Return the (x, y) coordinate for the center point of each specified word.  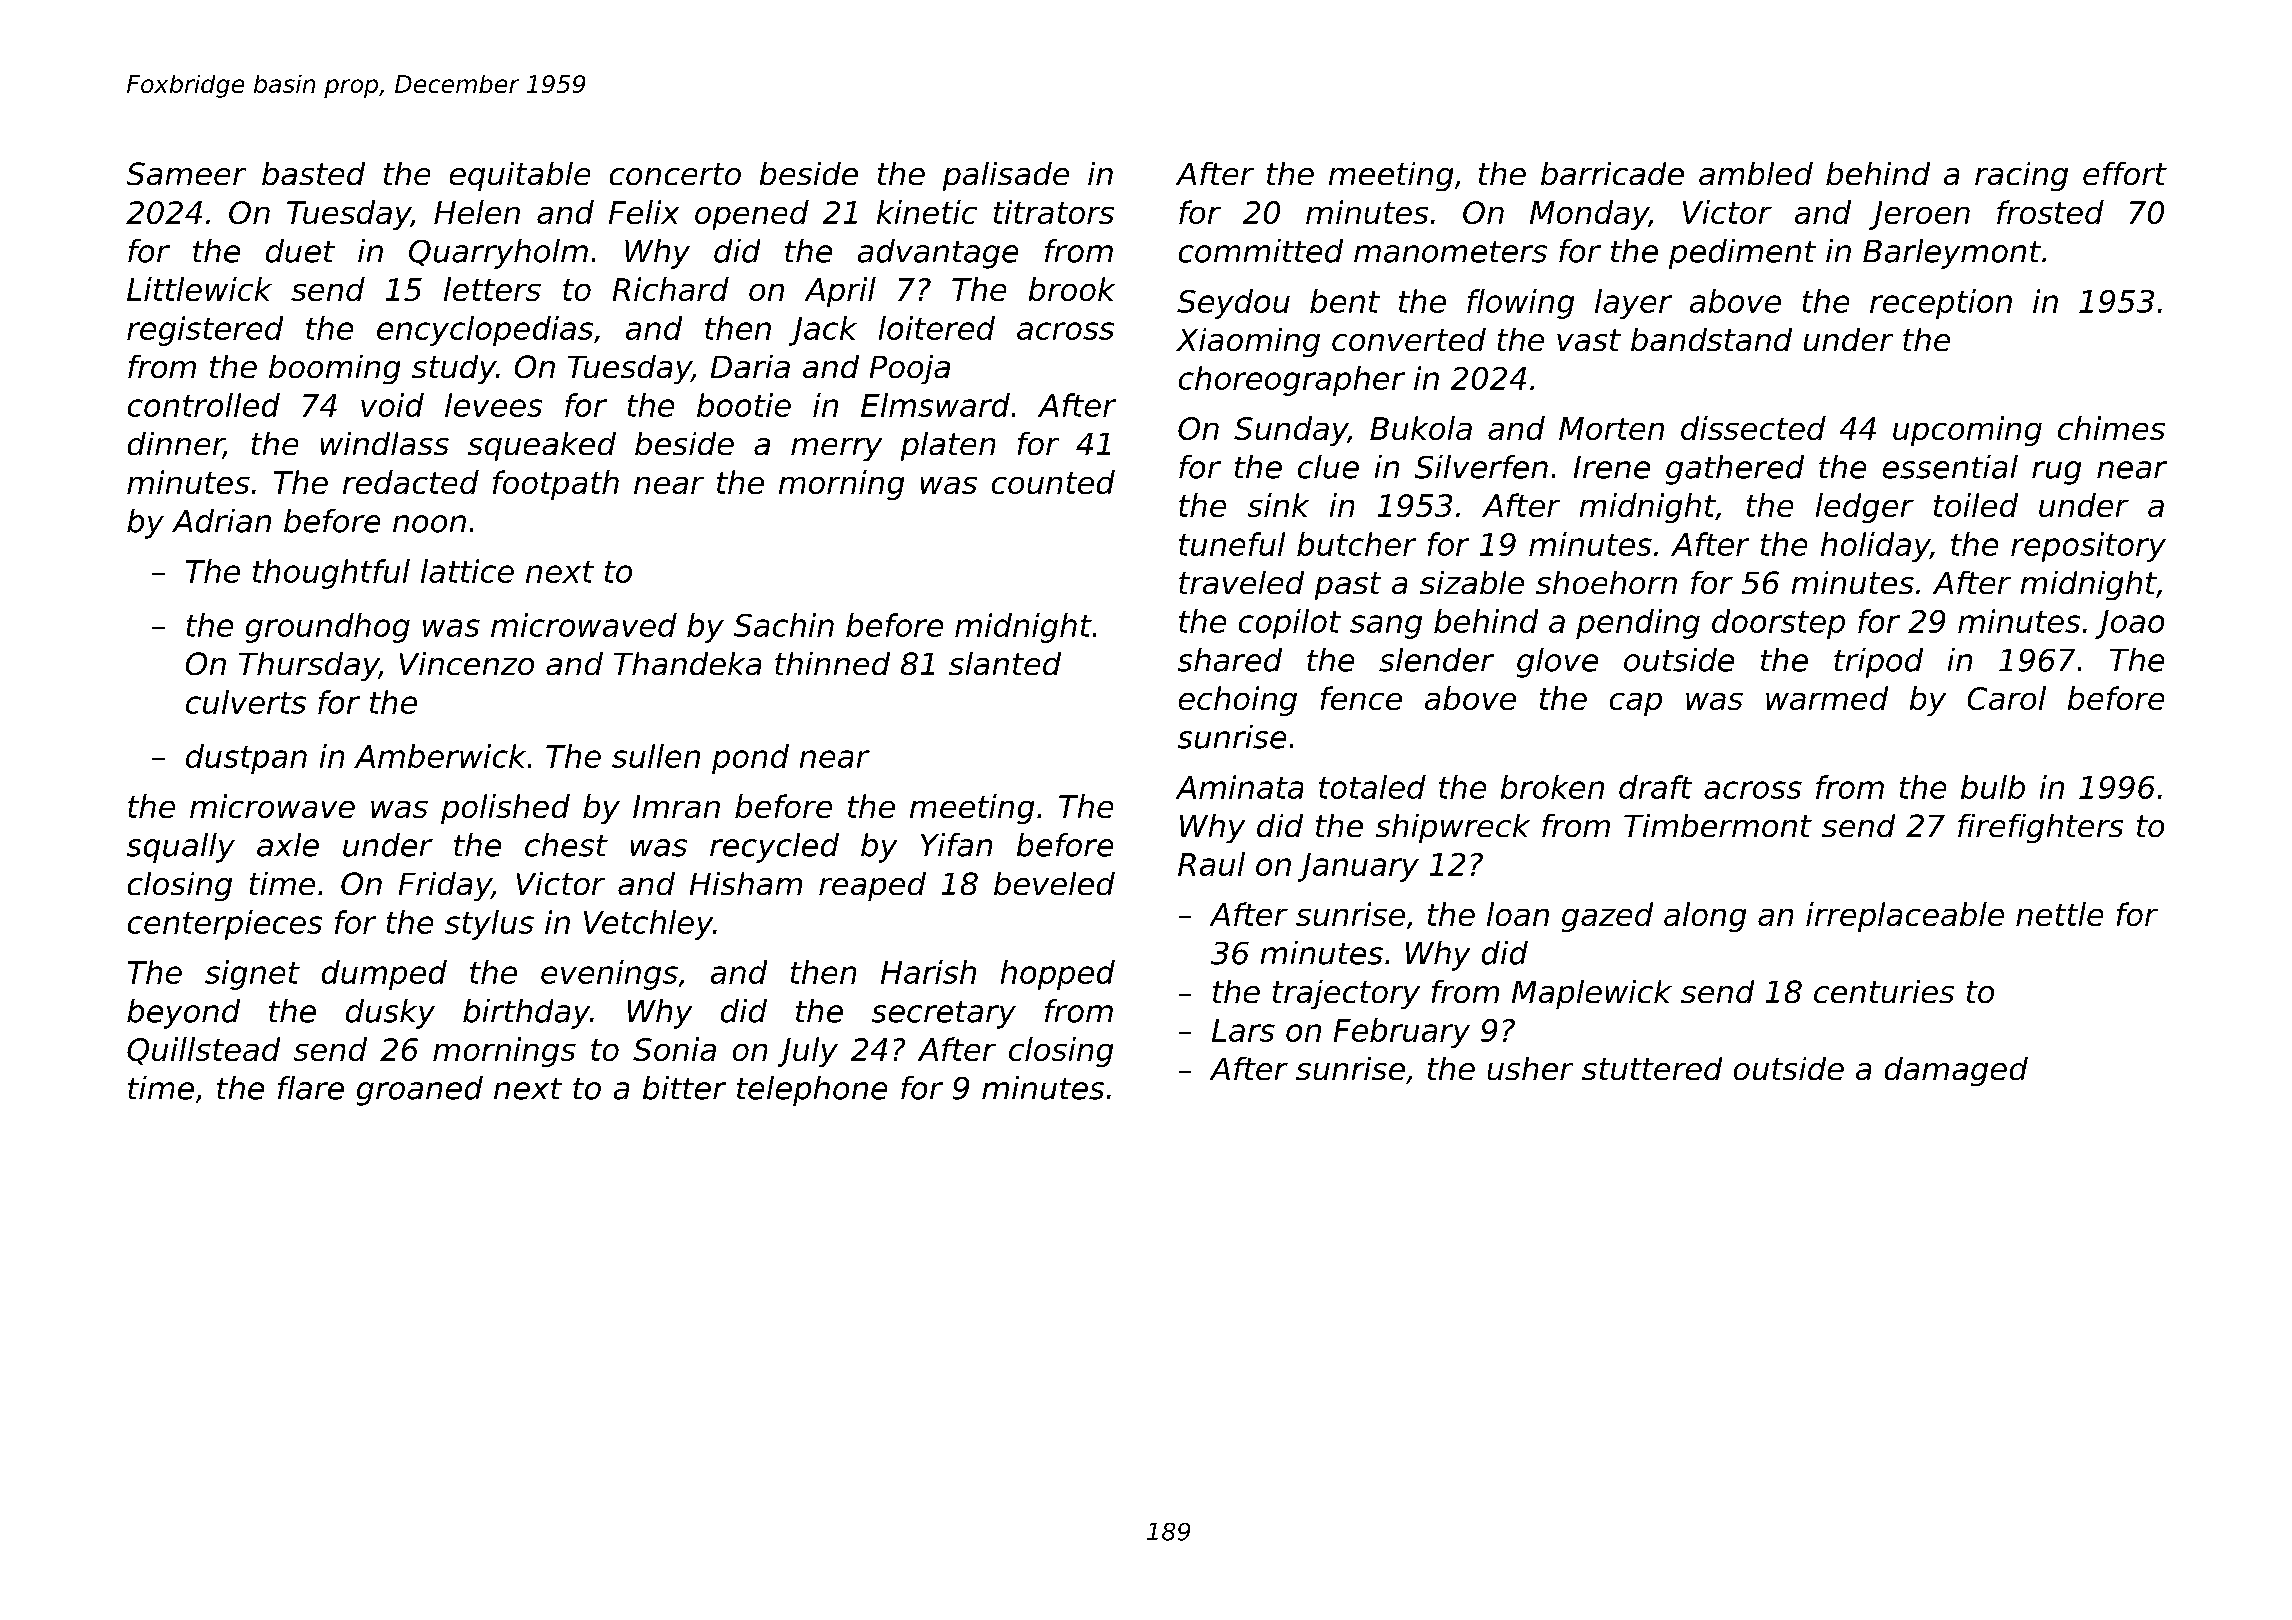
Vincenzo (467, 663)
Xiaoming (1248, 342)
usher (1530, 1068)
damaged (1956, 1071)
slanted (1005, 663)
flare (311, 1088)
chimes (2111, 428)
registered (205, 331)
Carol (2007, 698)
